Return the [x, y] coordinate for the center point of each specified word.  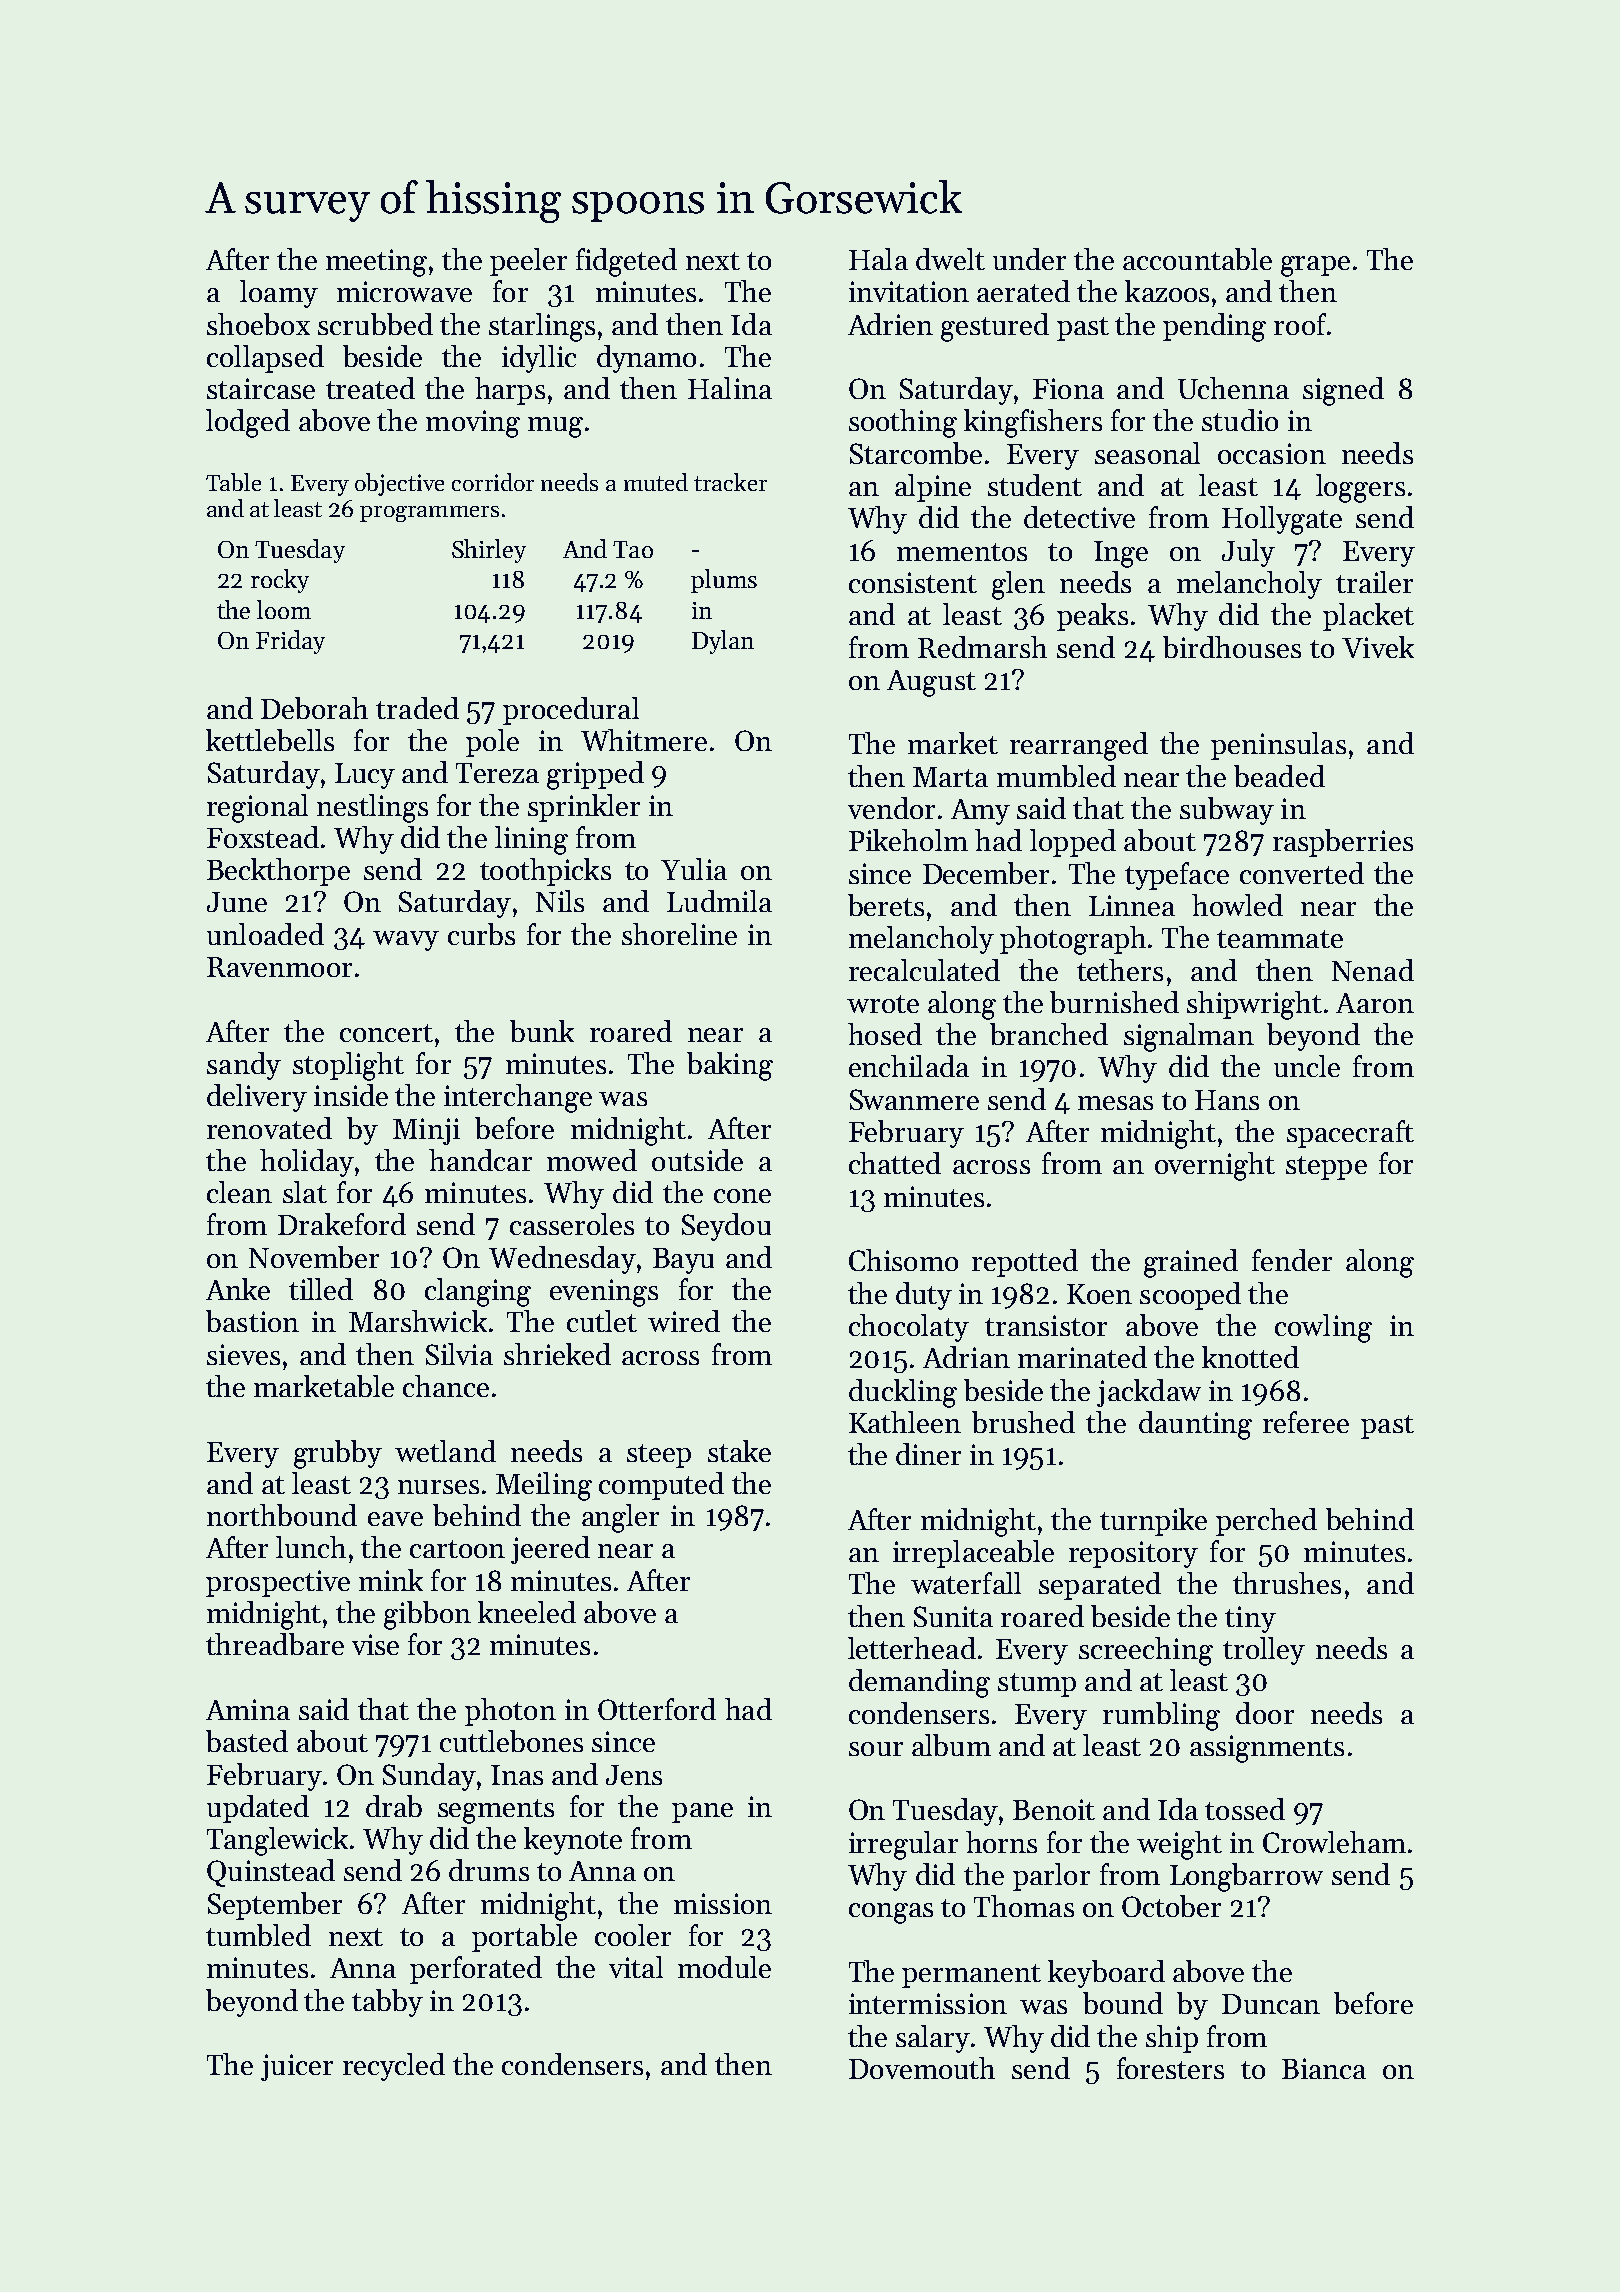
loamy [279, 294]
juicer [297, 2067]
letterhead [912, 1648]
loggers [1360, 488]
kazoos [1167, 291]
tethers [1120, 970]
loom [284, 609]
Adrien [890, 324]
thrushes [1287, 1583]
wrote [883, 1004]
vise [375, 1644]
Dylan [723, 642]
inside [351, 1095]
